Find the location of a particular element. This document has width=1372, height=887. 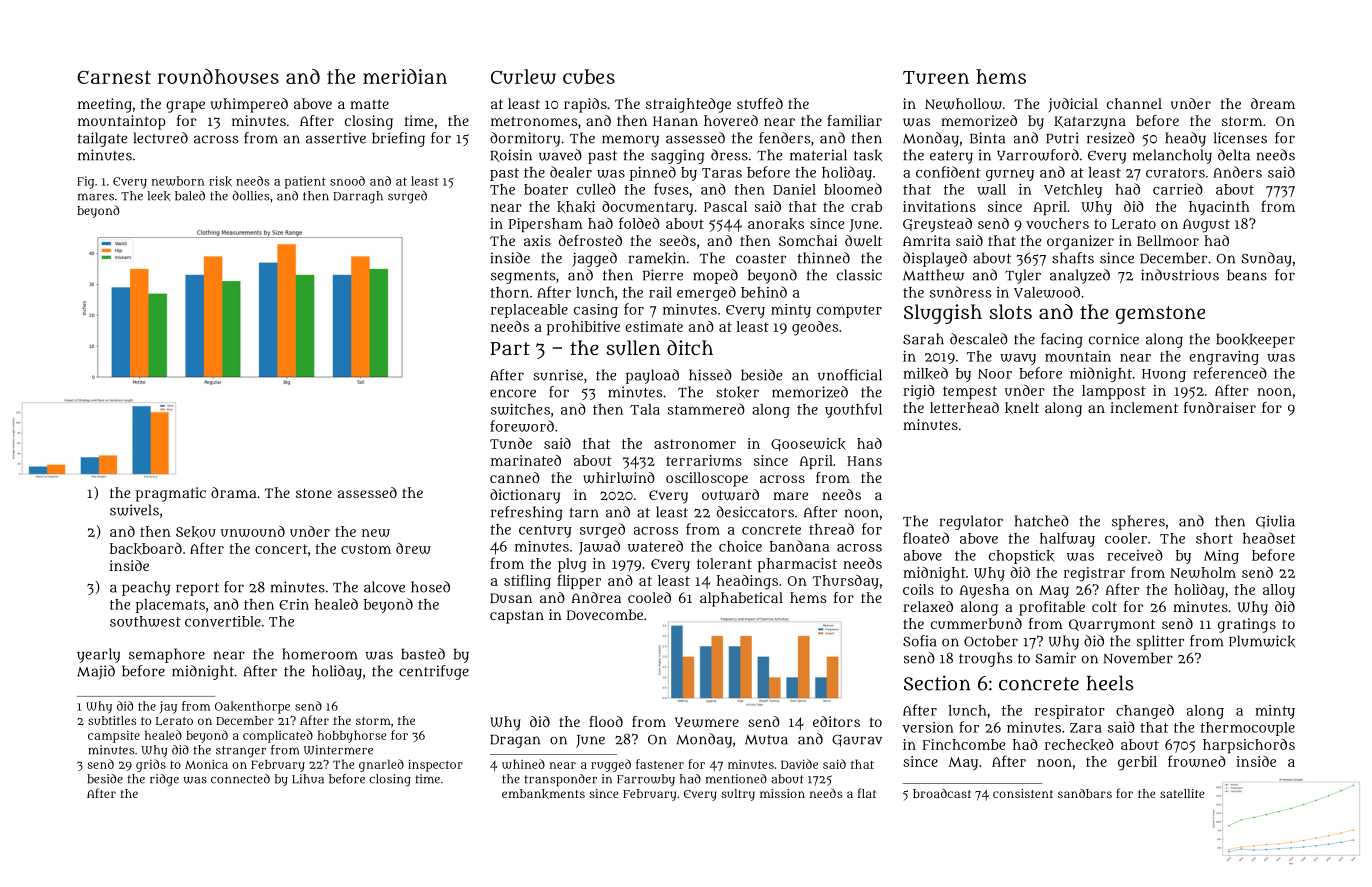

Earnest is located at coordinates (114, 77).
